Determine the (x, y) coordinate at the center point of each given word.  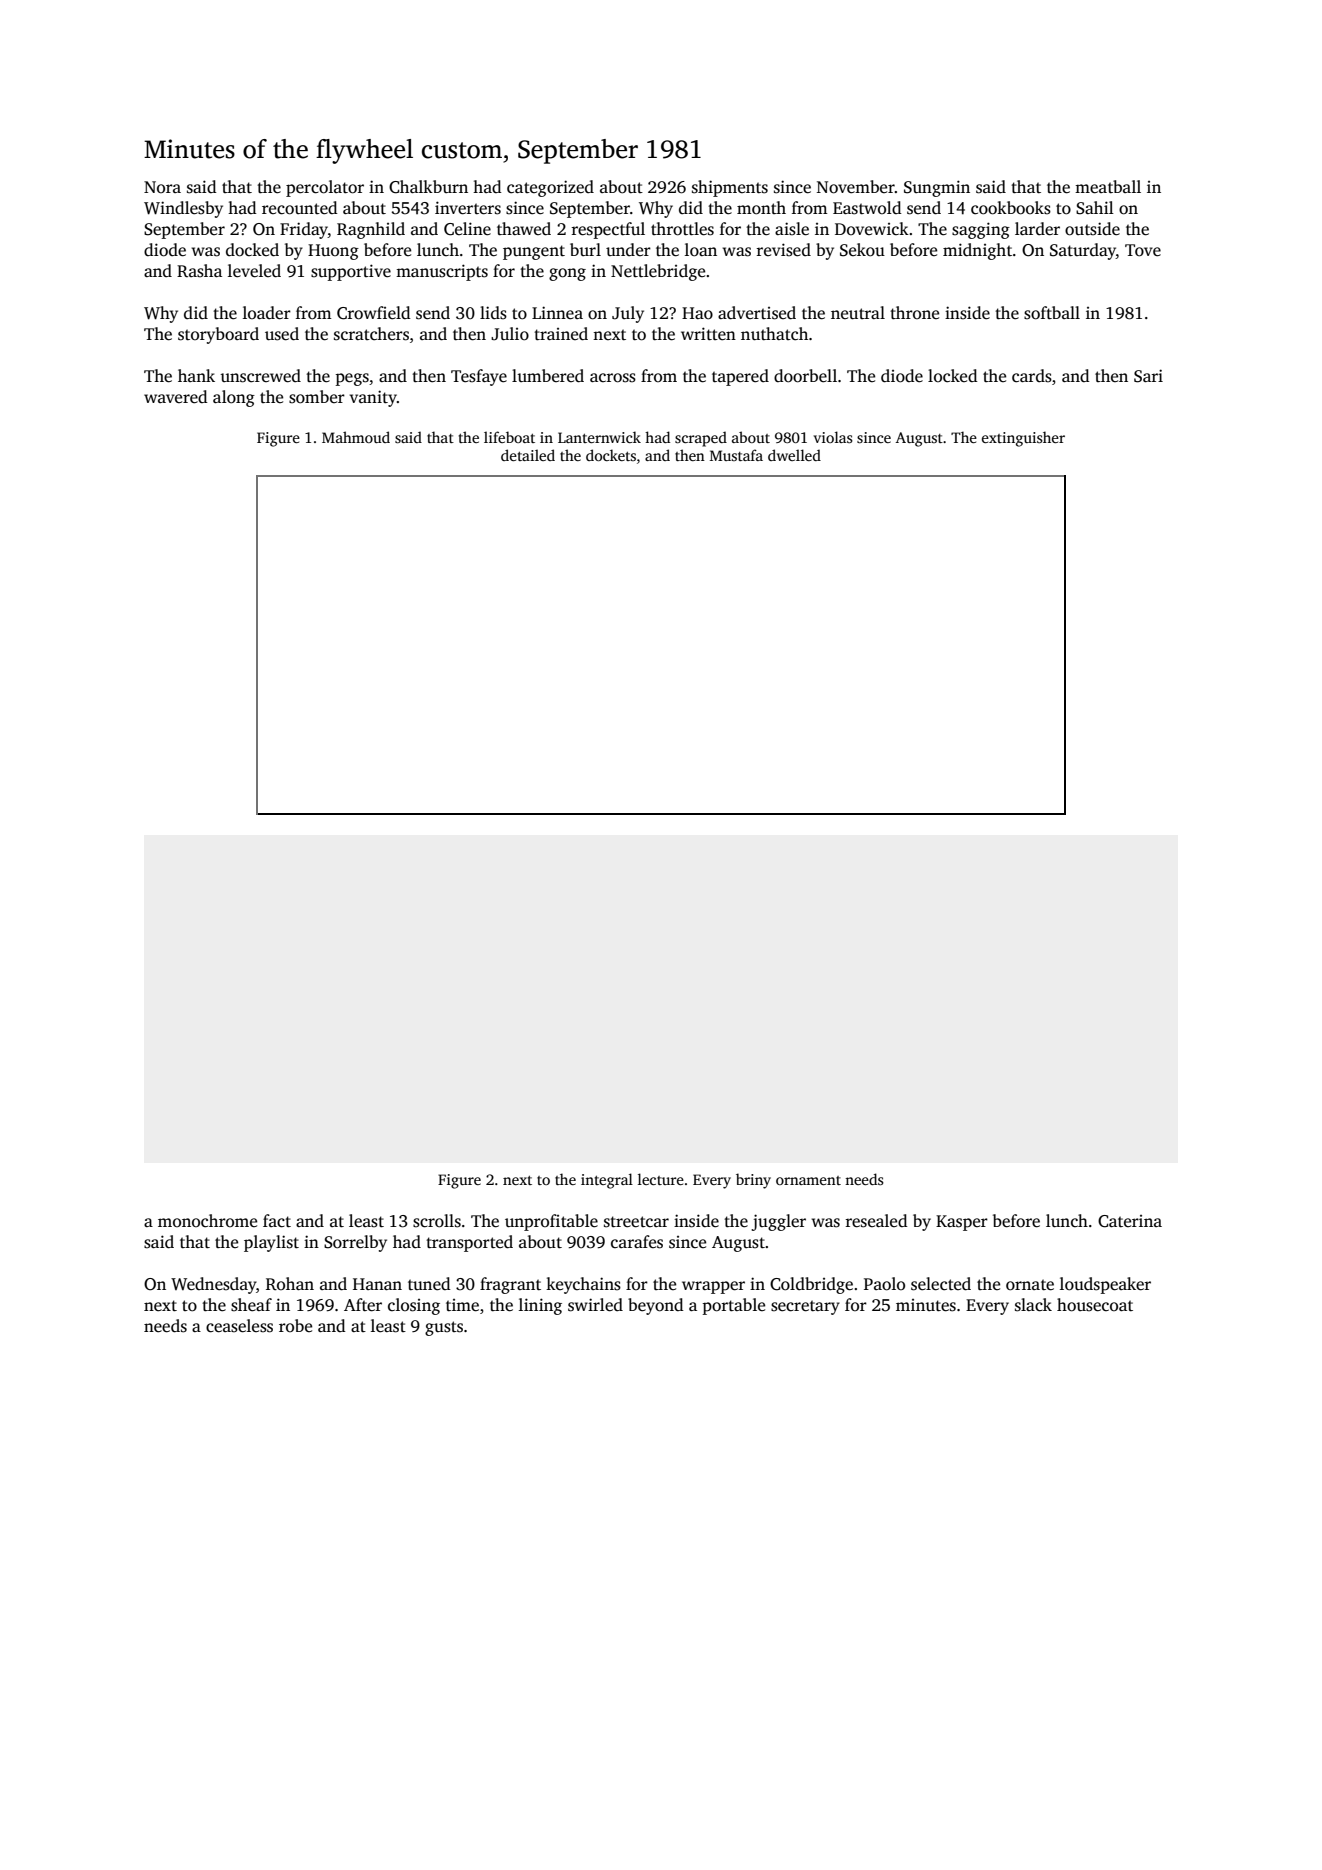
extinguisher (1023, 439)
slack (1033, 1305)
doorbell (805, 376)
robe (295, 1325)
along (234, 398)
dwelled (794, 455)
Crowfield (374, 313)
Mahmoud (356, 437)
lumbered (548, 376)
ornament (808, 1180)
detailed (528, 455)
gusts (444, 1328)
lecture (661, 1179)
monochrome (207, 1221)
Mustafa (736, 455)
